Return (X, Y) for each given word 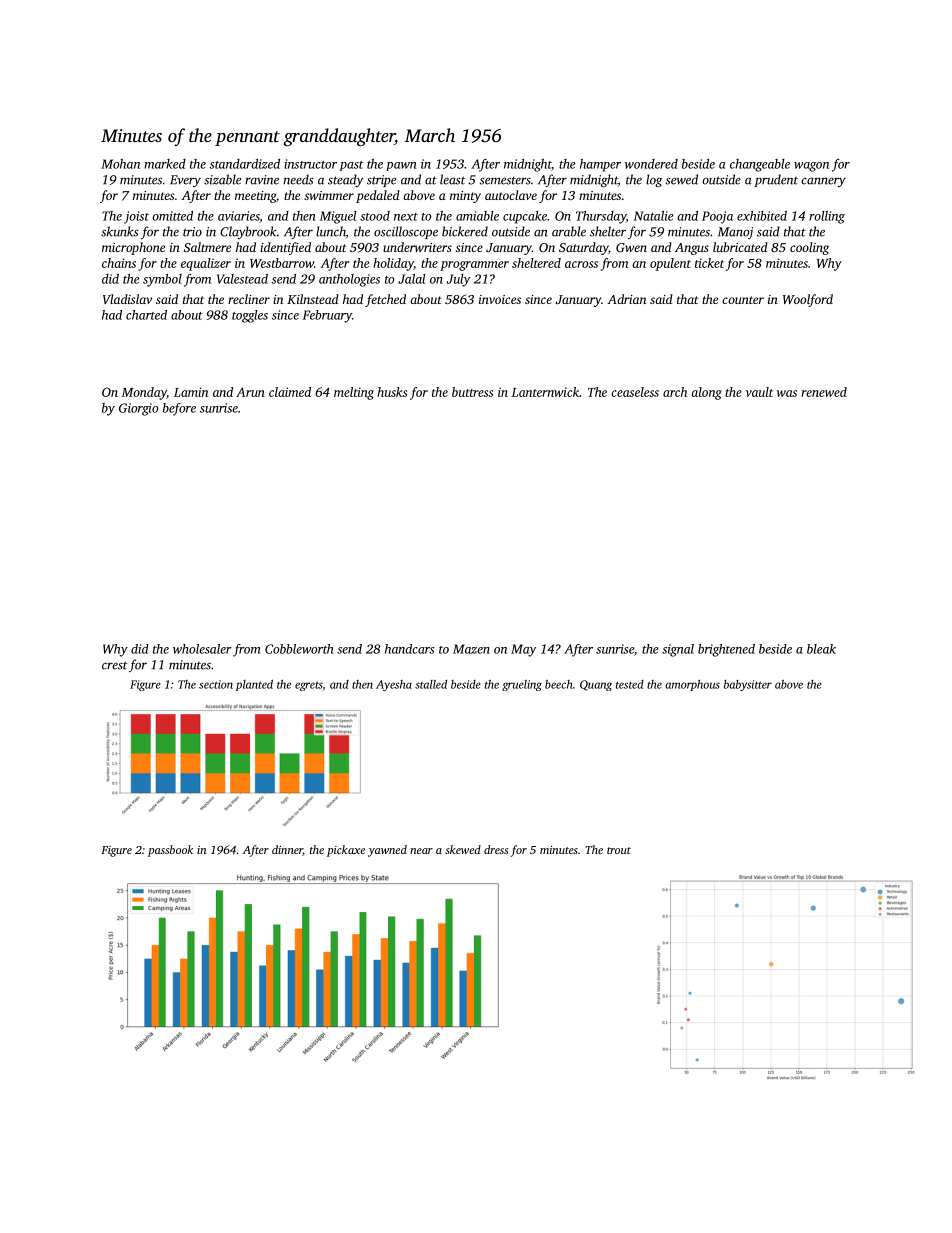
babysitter (748, 685)
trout (619, 850)
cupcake (525, 217)
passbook (170, 851)
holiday (393, 264)
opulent (670, 264)
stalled (431, 684)
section (216, 684)
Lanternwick (545, 392)
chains (119, 263)
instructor (310, 164)
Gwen (631, 247)
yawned (387, 851)
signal (678, 650)
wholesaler (202, 649)
